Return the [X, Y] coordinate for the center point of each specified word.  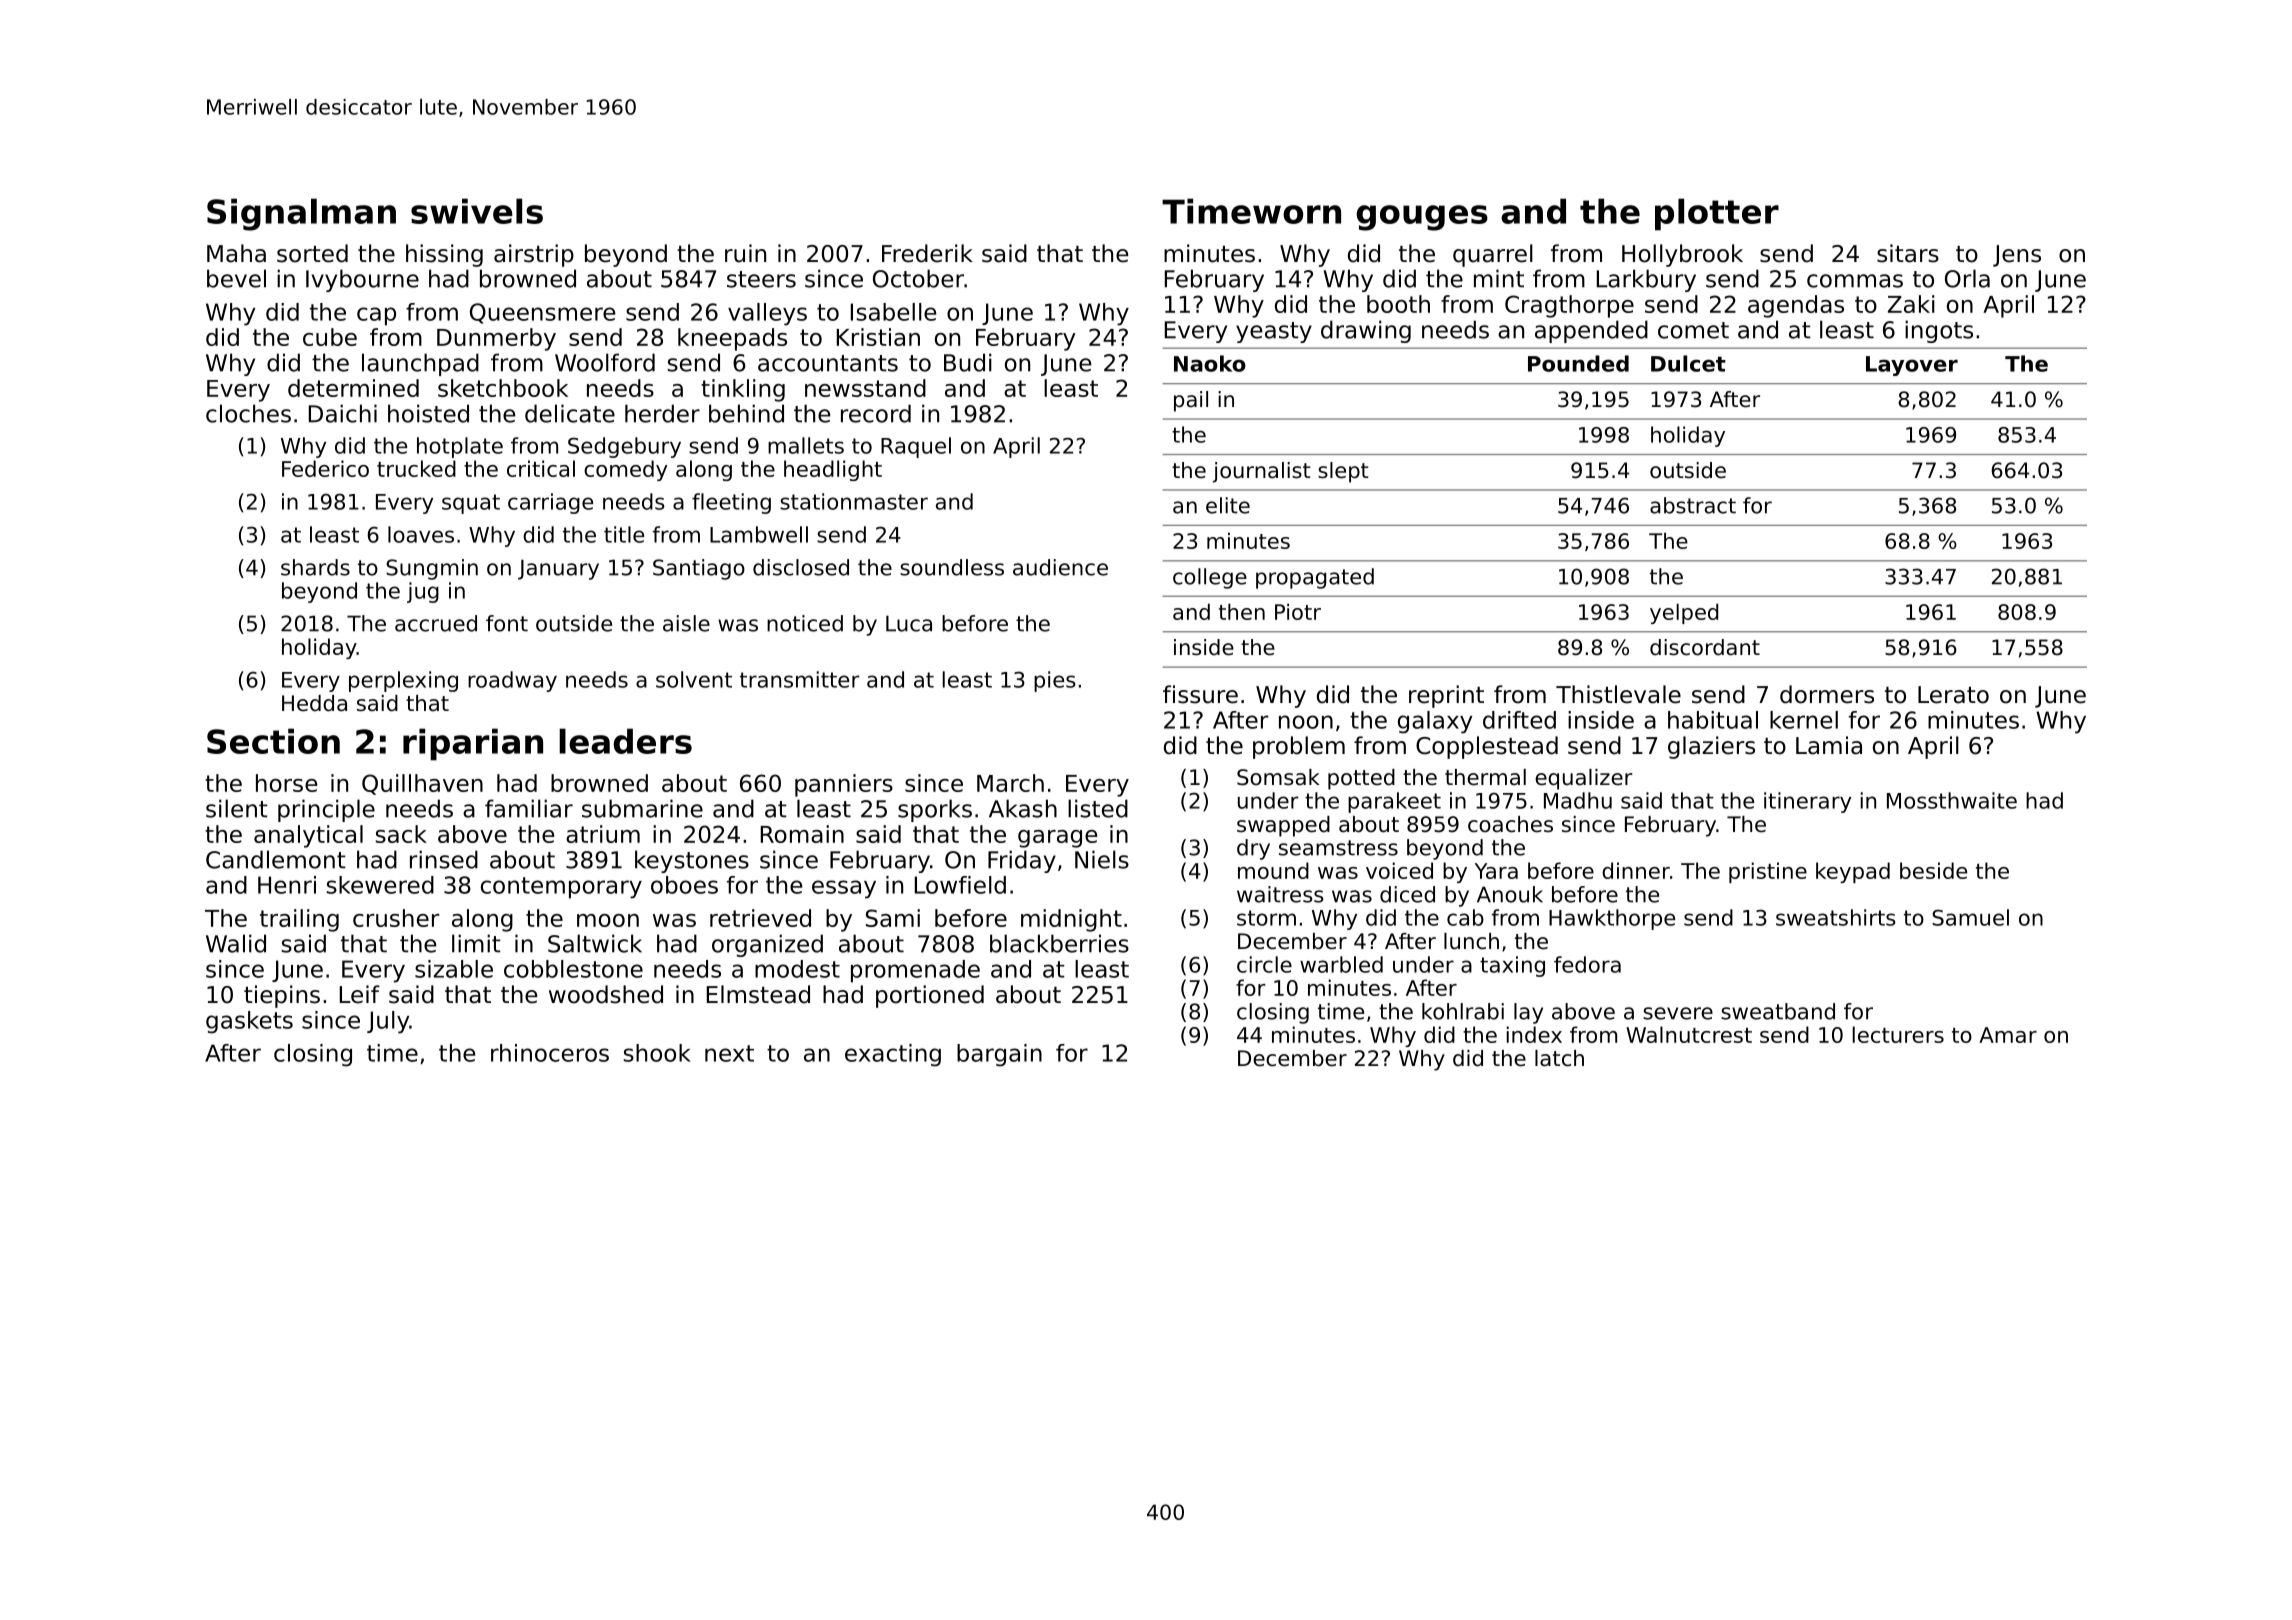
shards [315, 567]
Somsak [1278, 777]
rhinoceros [550, 1053]
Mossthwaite [1952, 800]
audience [1060, 567]
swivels [477, 211]
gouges [1422, 218]
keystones [692, 861]
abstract [1693, 505]
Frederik [927, 253]
